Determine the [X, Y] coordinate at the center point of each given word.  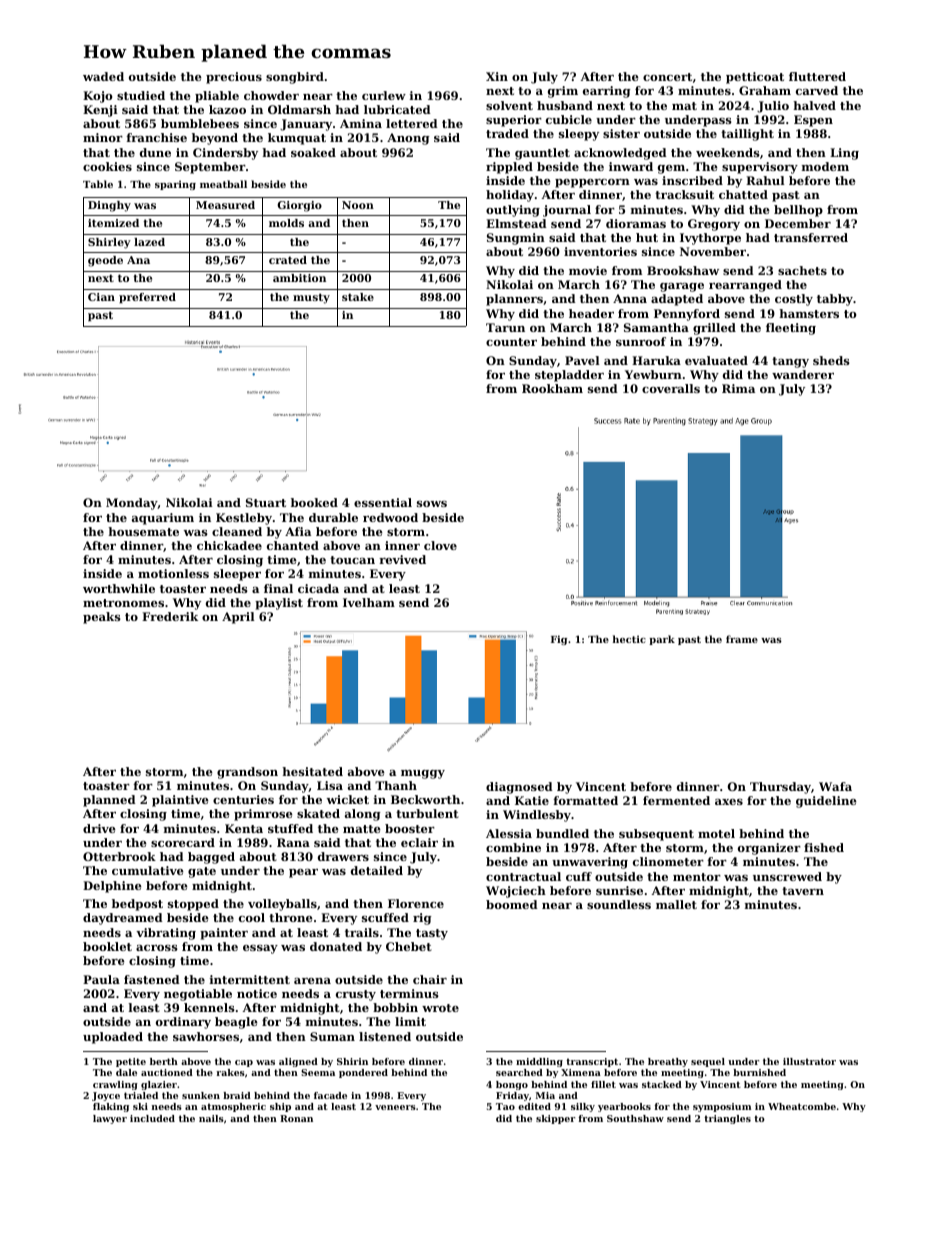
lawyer [110, 1119]
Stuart [266, 502]
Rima [738, 388]
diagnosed [519, 788]
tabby [835, 300]
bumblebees [200, 123]
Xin [497, 76]
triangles [727, 1119]
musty [311, 298]
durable [333, 517]
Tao [505, 1106]
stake [358, 297]
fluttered [817, 76]
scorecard [183, 842]
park [662, 640]
